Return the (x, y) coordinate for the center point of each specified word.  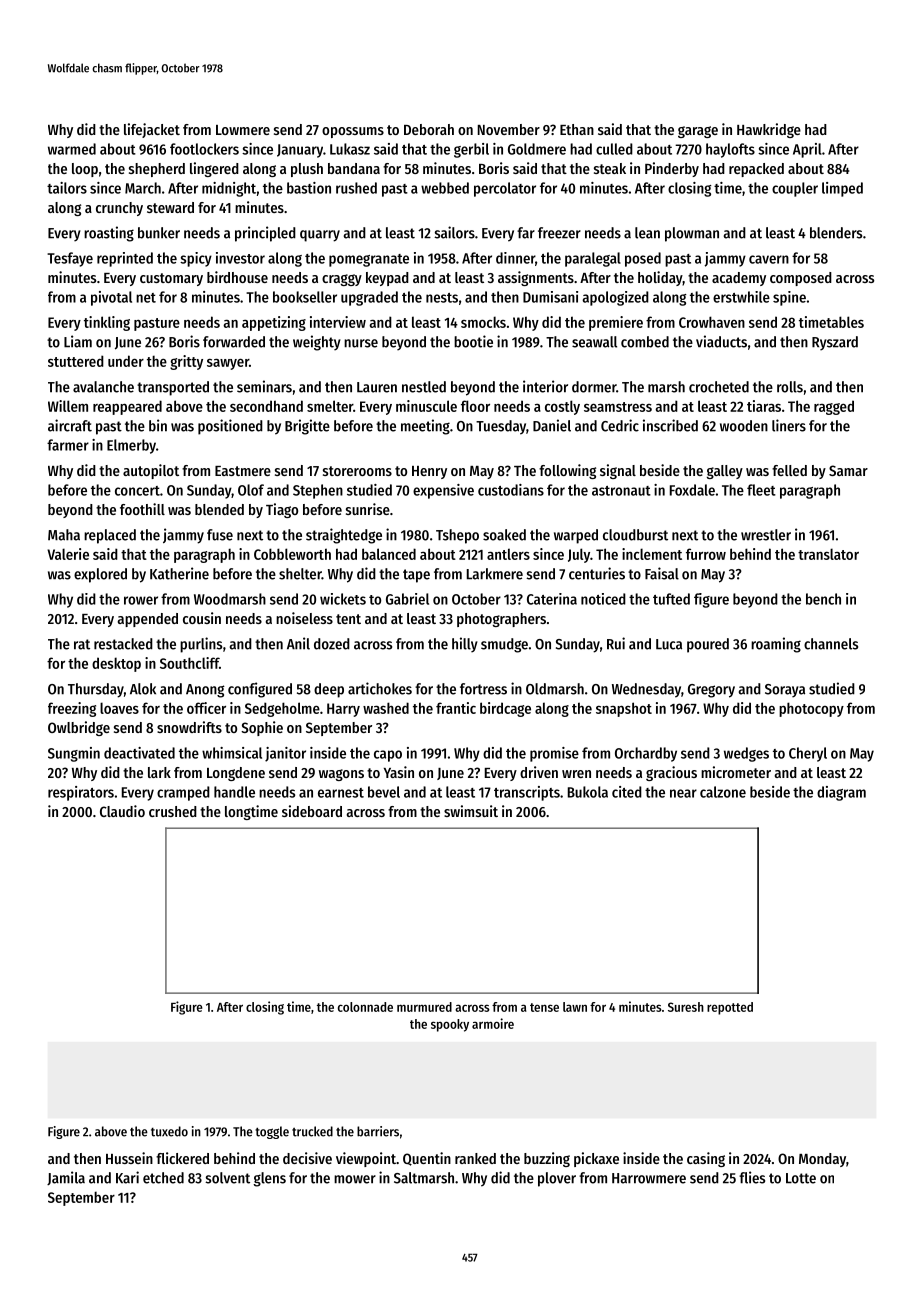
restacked (123, 644)
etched (163, 1178)
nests (442, 298)
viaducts (721, 341)
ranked (475, 1158)
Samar (848, 470)
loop (85, 170)
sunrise (368, 509)
